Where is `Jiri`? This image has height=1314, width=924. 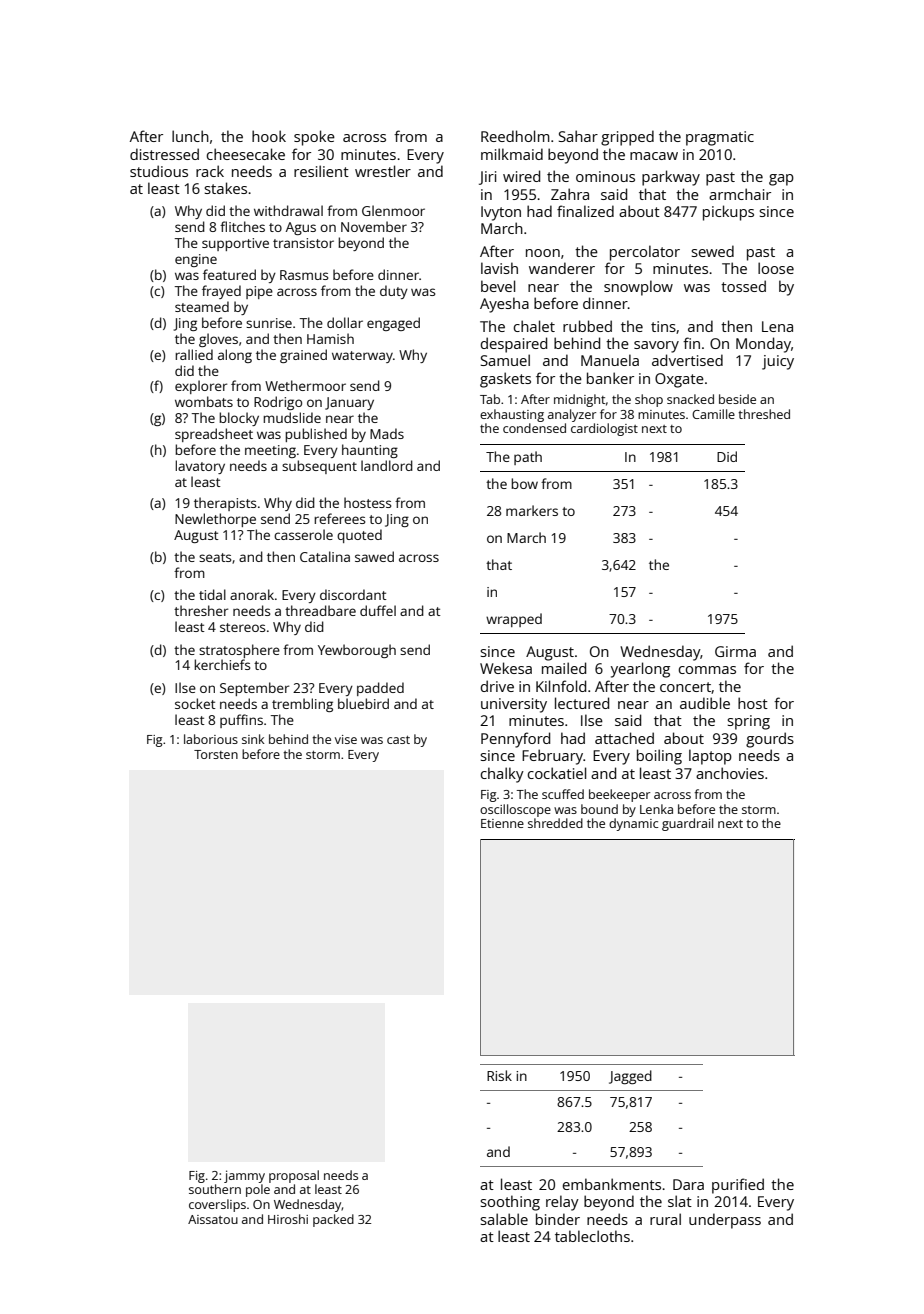
Jiri is located at coordinates (487, 178).
